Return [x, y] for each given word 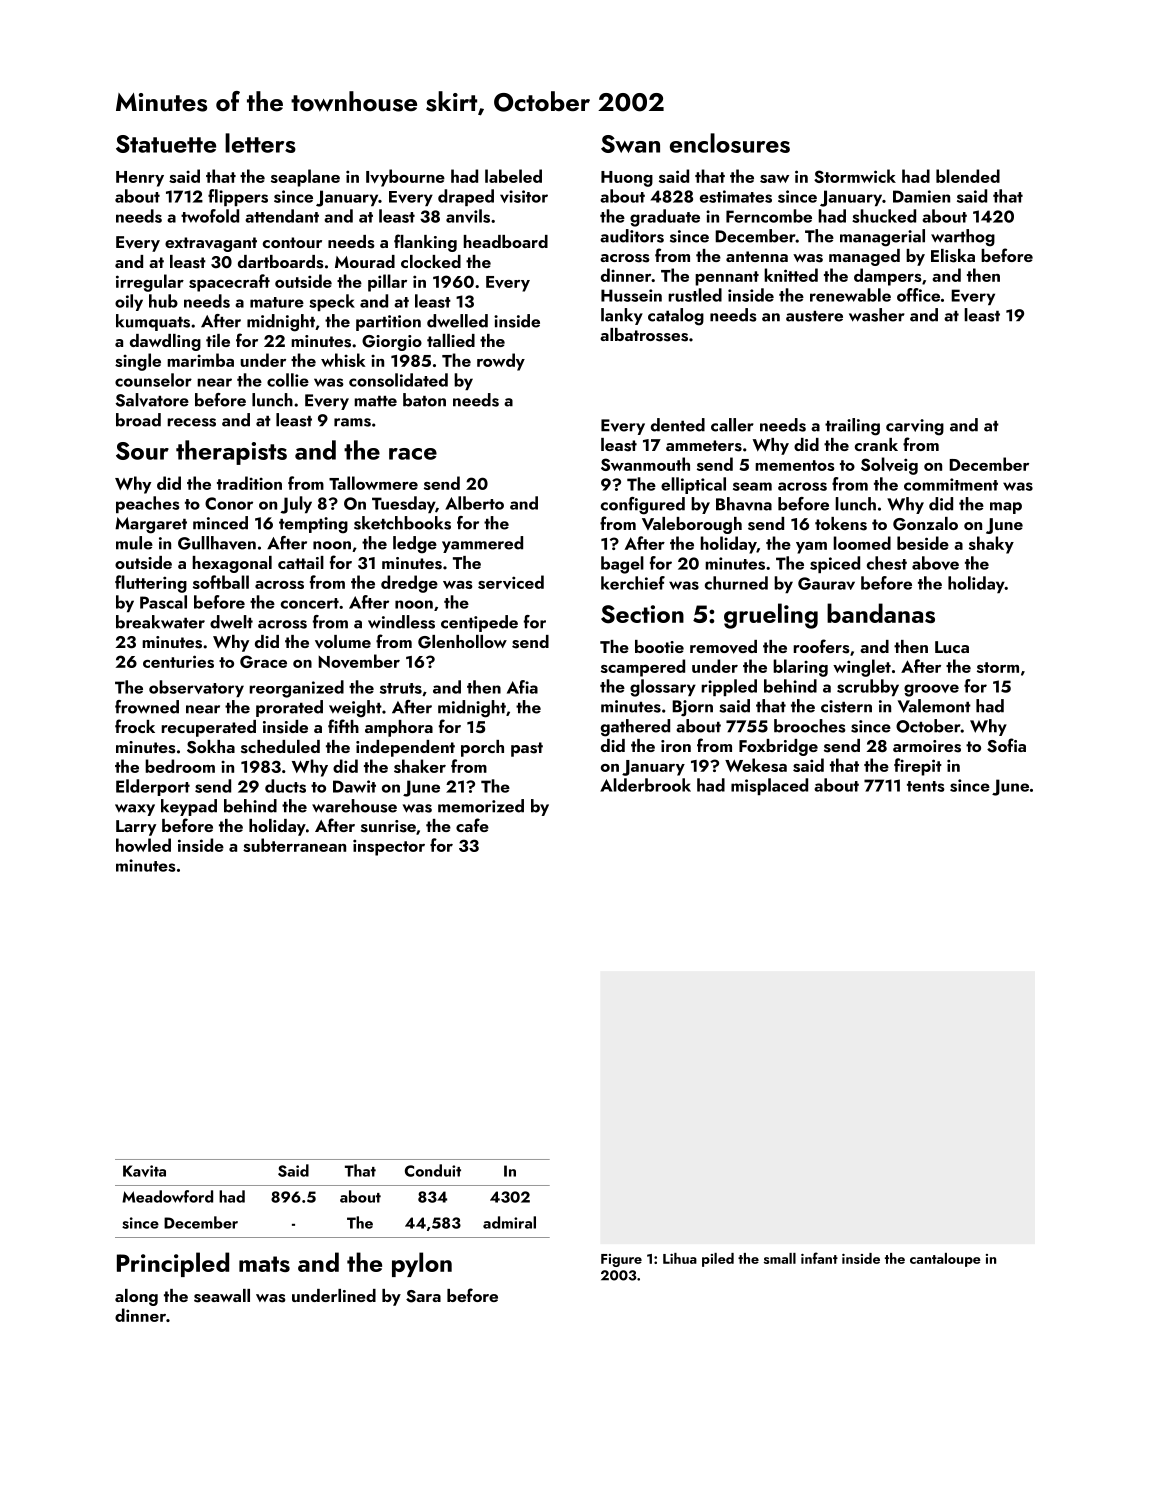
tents [926, 786]
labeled [513, 176]
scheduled [280, 747]
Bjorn [692, 708]
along [136, 1297]
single [138, 362]
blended [968, 176]
